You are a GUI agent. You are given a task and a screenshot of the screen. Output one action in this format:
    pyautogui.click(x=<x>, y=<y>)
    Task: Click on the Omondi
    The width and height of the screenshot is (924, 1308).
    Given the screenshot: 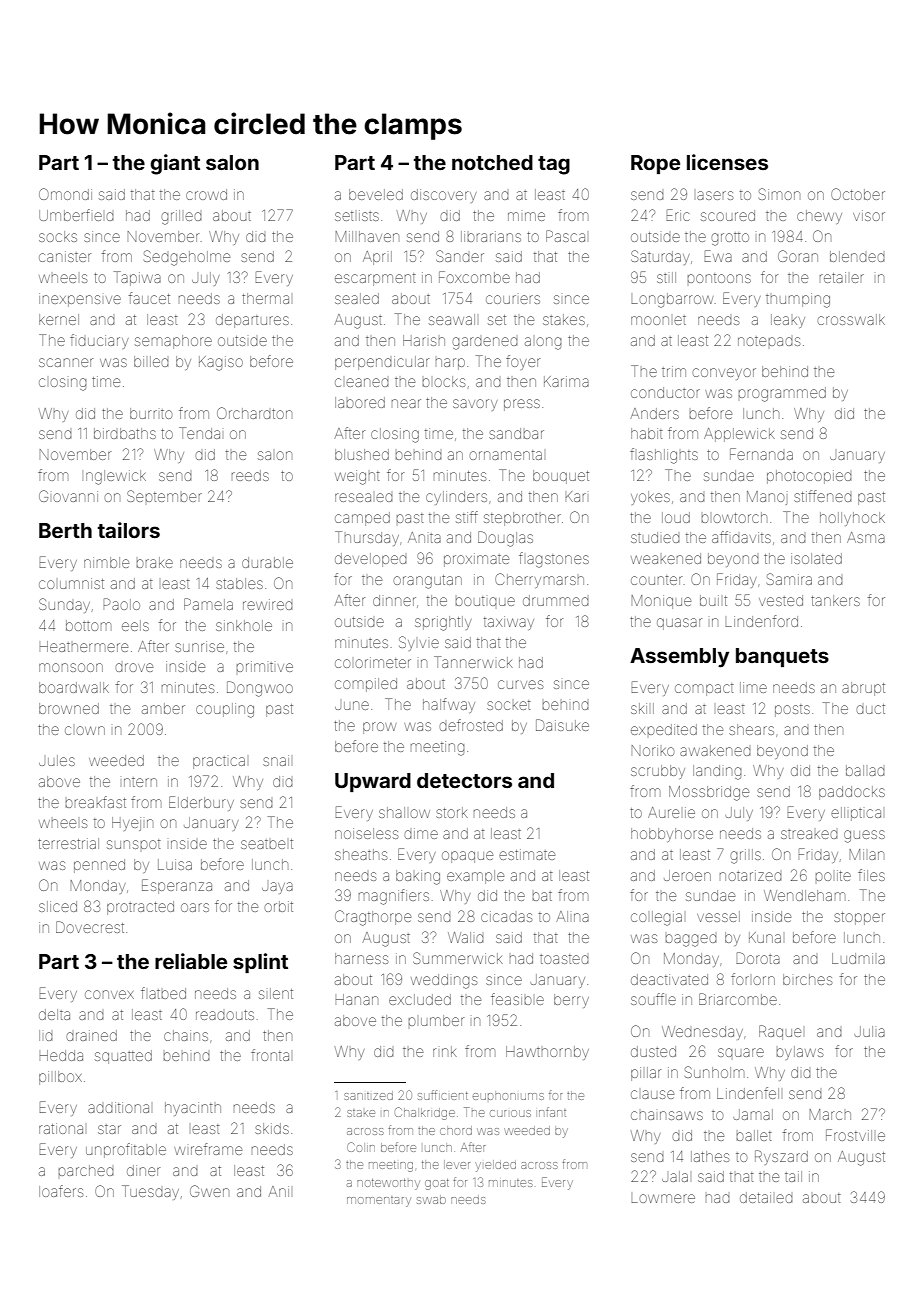 What is the action you would take?
    pyautogui.click(x=65, y=194)
